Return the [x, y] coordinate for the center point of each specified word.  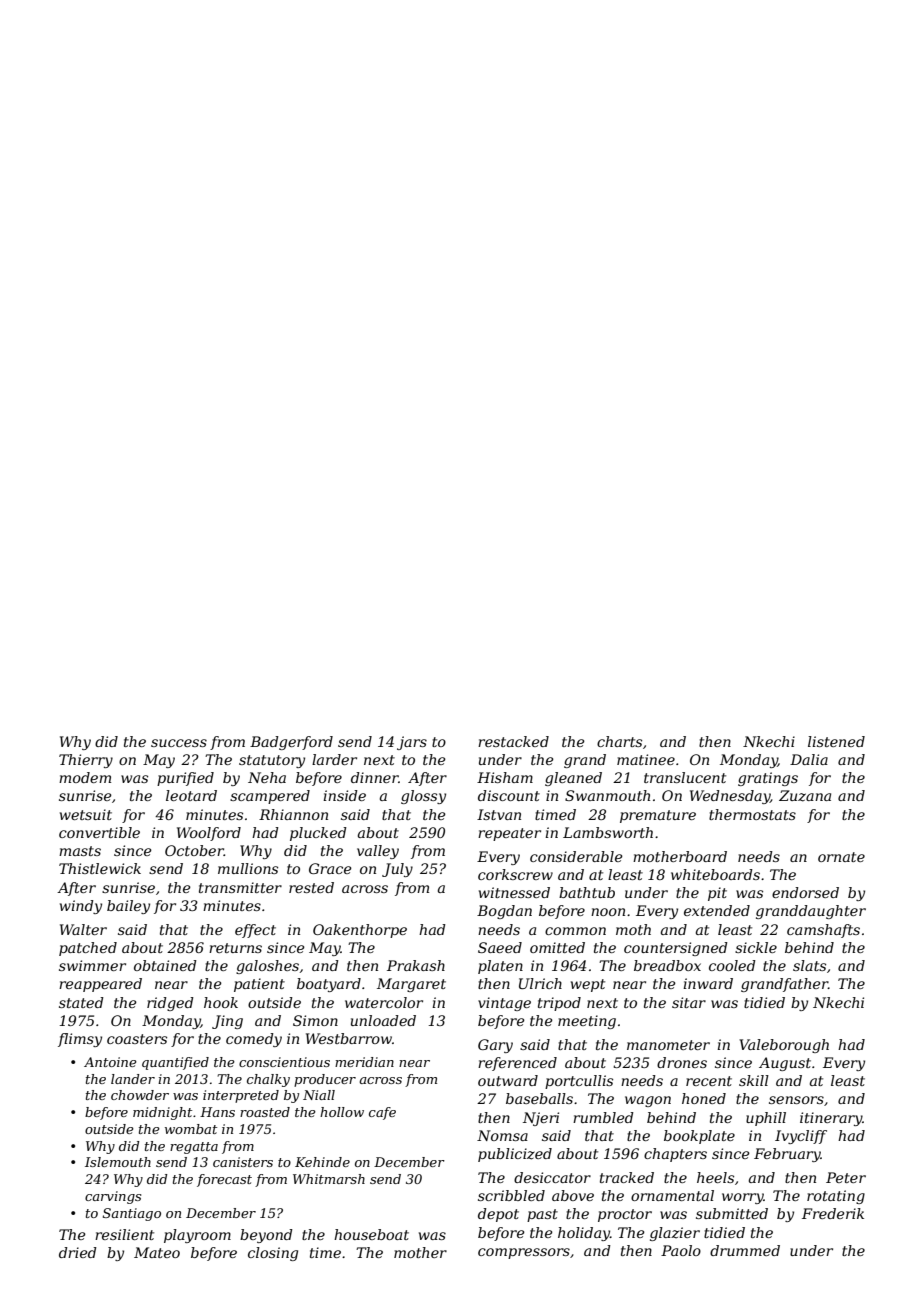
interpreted [241, 1096]
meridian [364, 1062]
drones [682, 1062]
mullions [248, 868]
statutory [272, 761]
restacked [513, 741]
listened [836, 741]
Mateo [157, 1252]
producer [325, 1080]
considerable [576, 856]
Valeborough [784, 1046]
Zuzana [805, 796]
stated [81, 1002]
